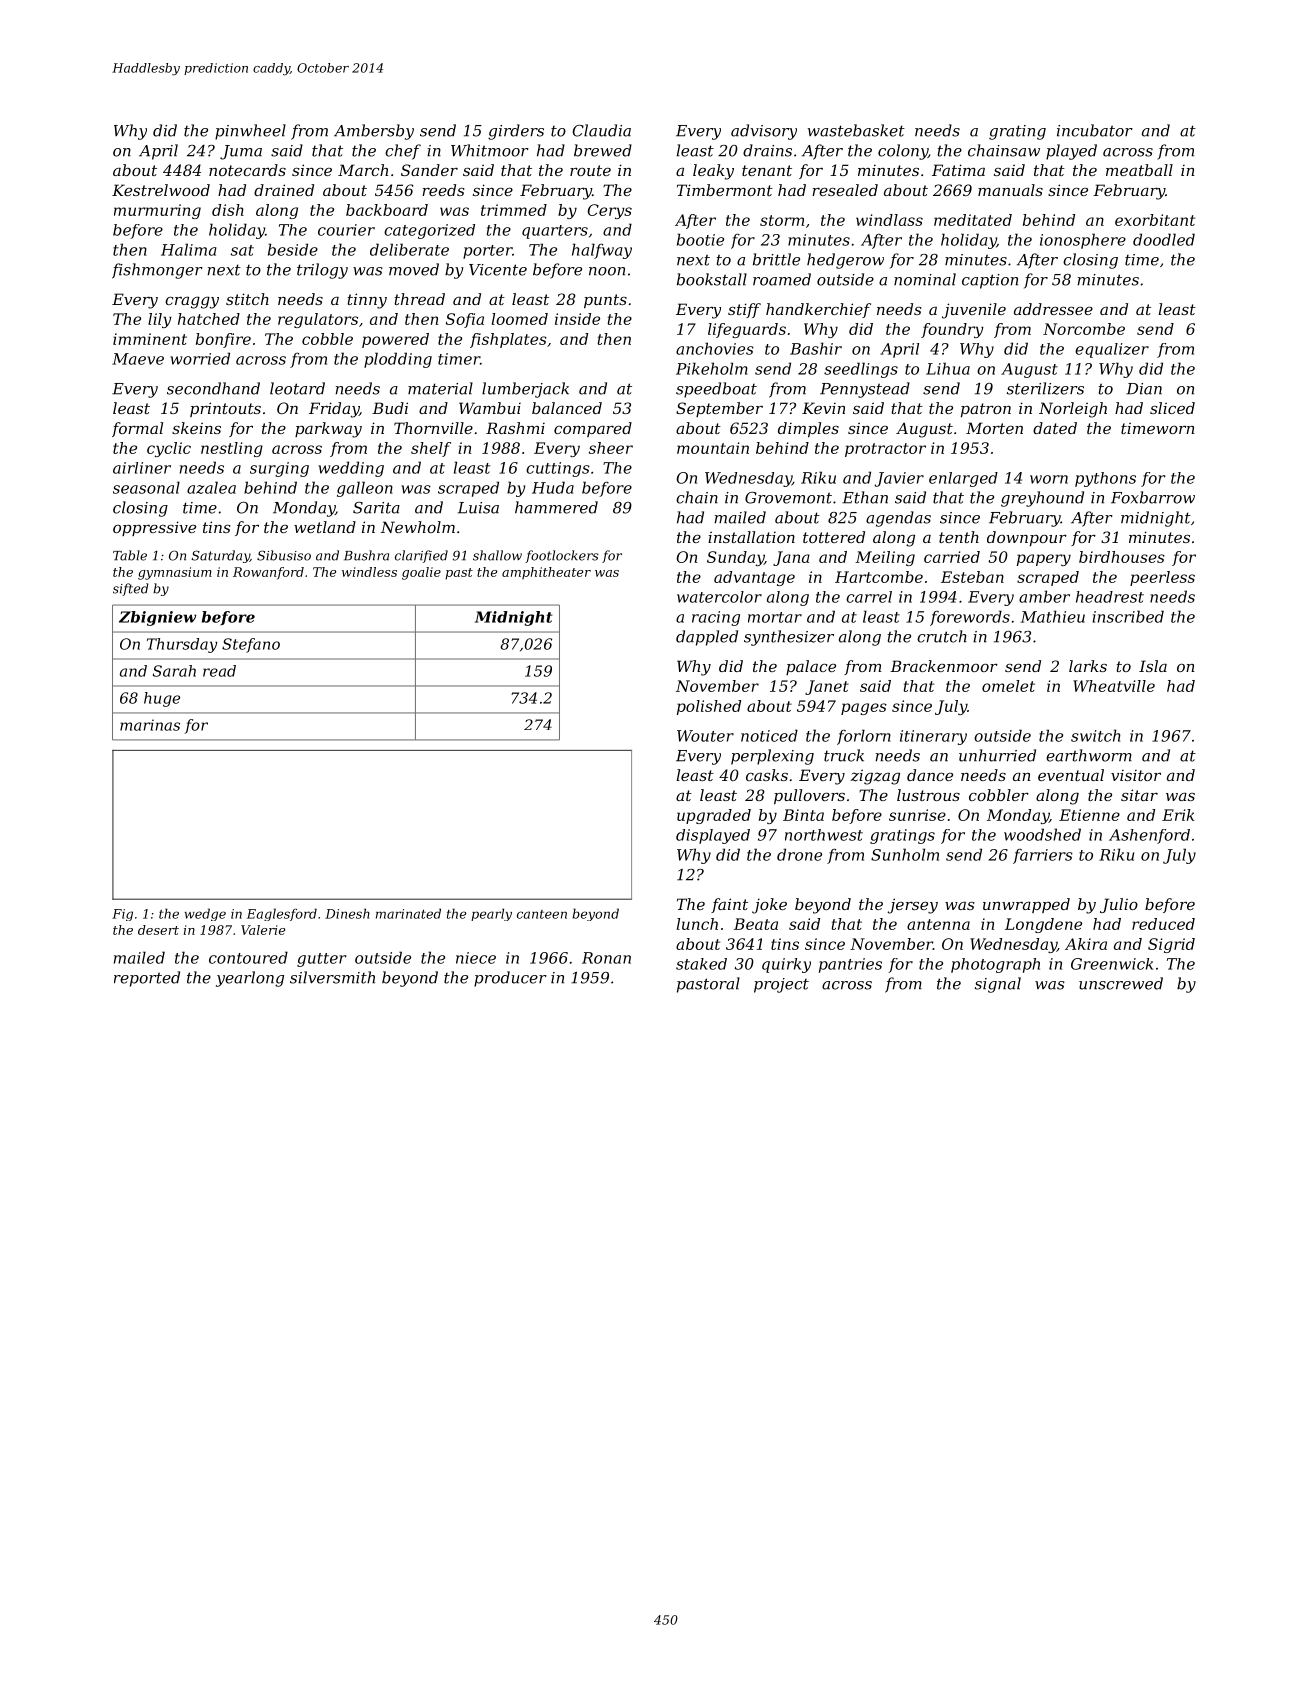 Image resolution: width=1308 pixels, height=1693 pixels. Describe the element at coordinates (769, 906) in the screenshot. I see `joke` at that location.
